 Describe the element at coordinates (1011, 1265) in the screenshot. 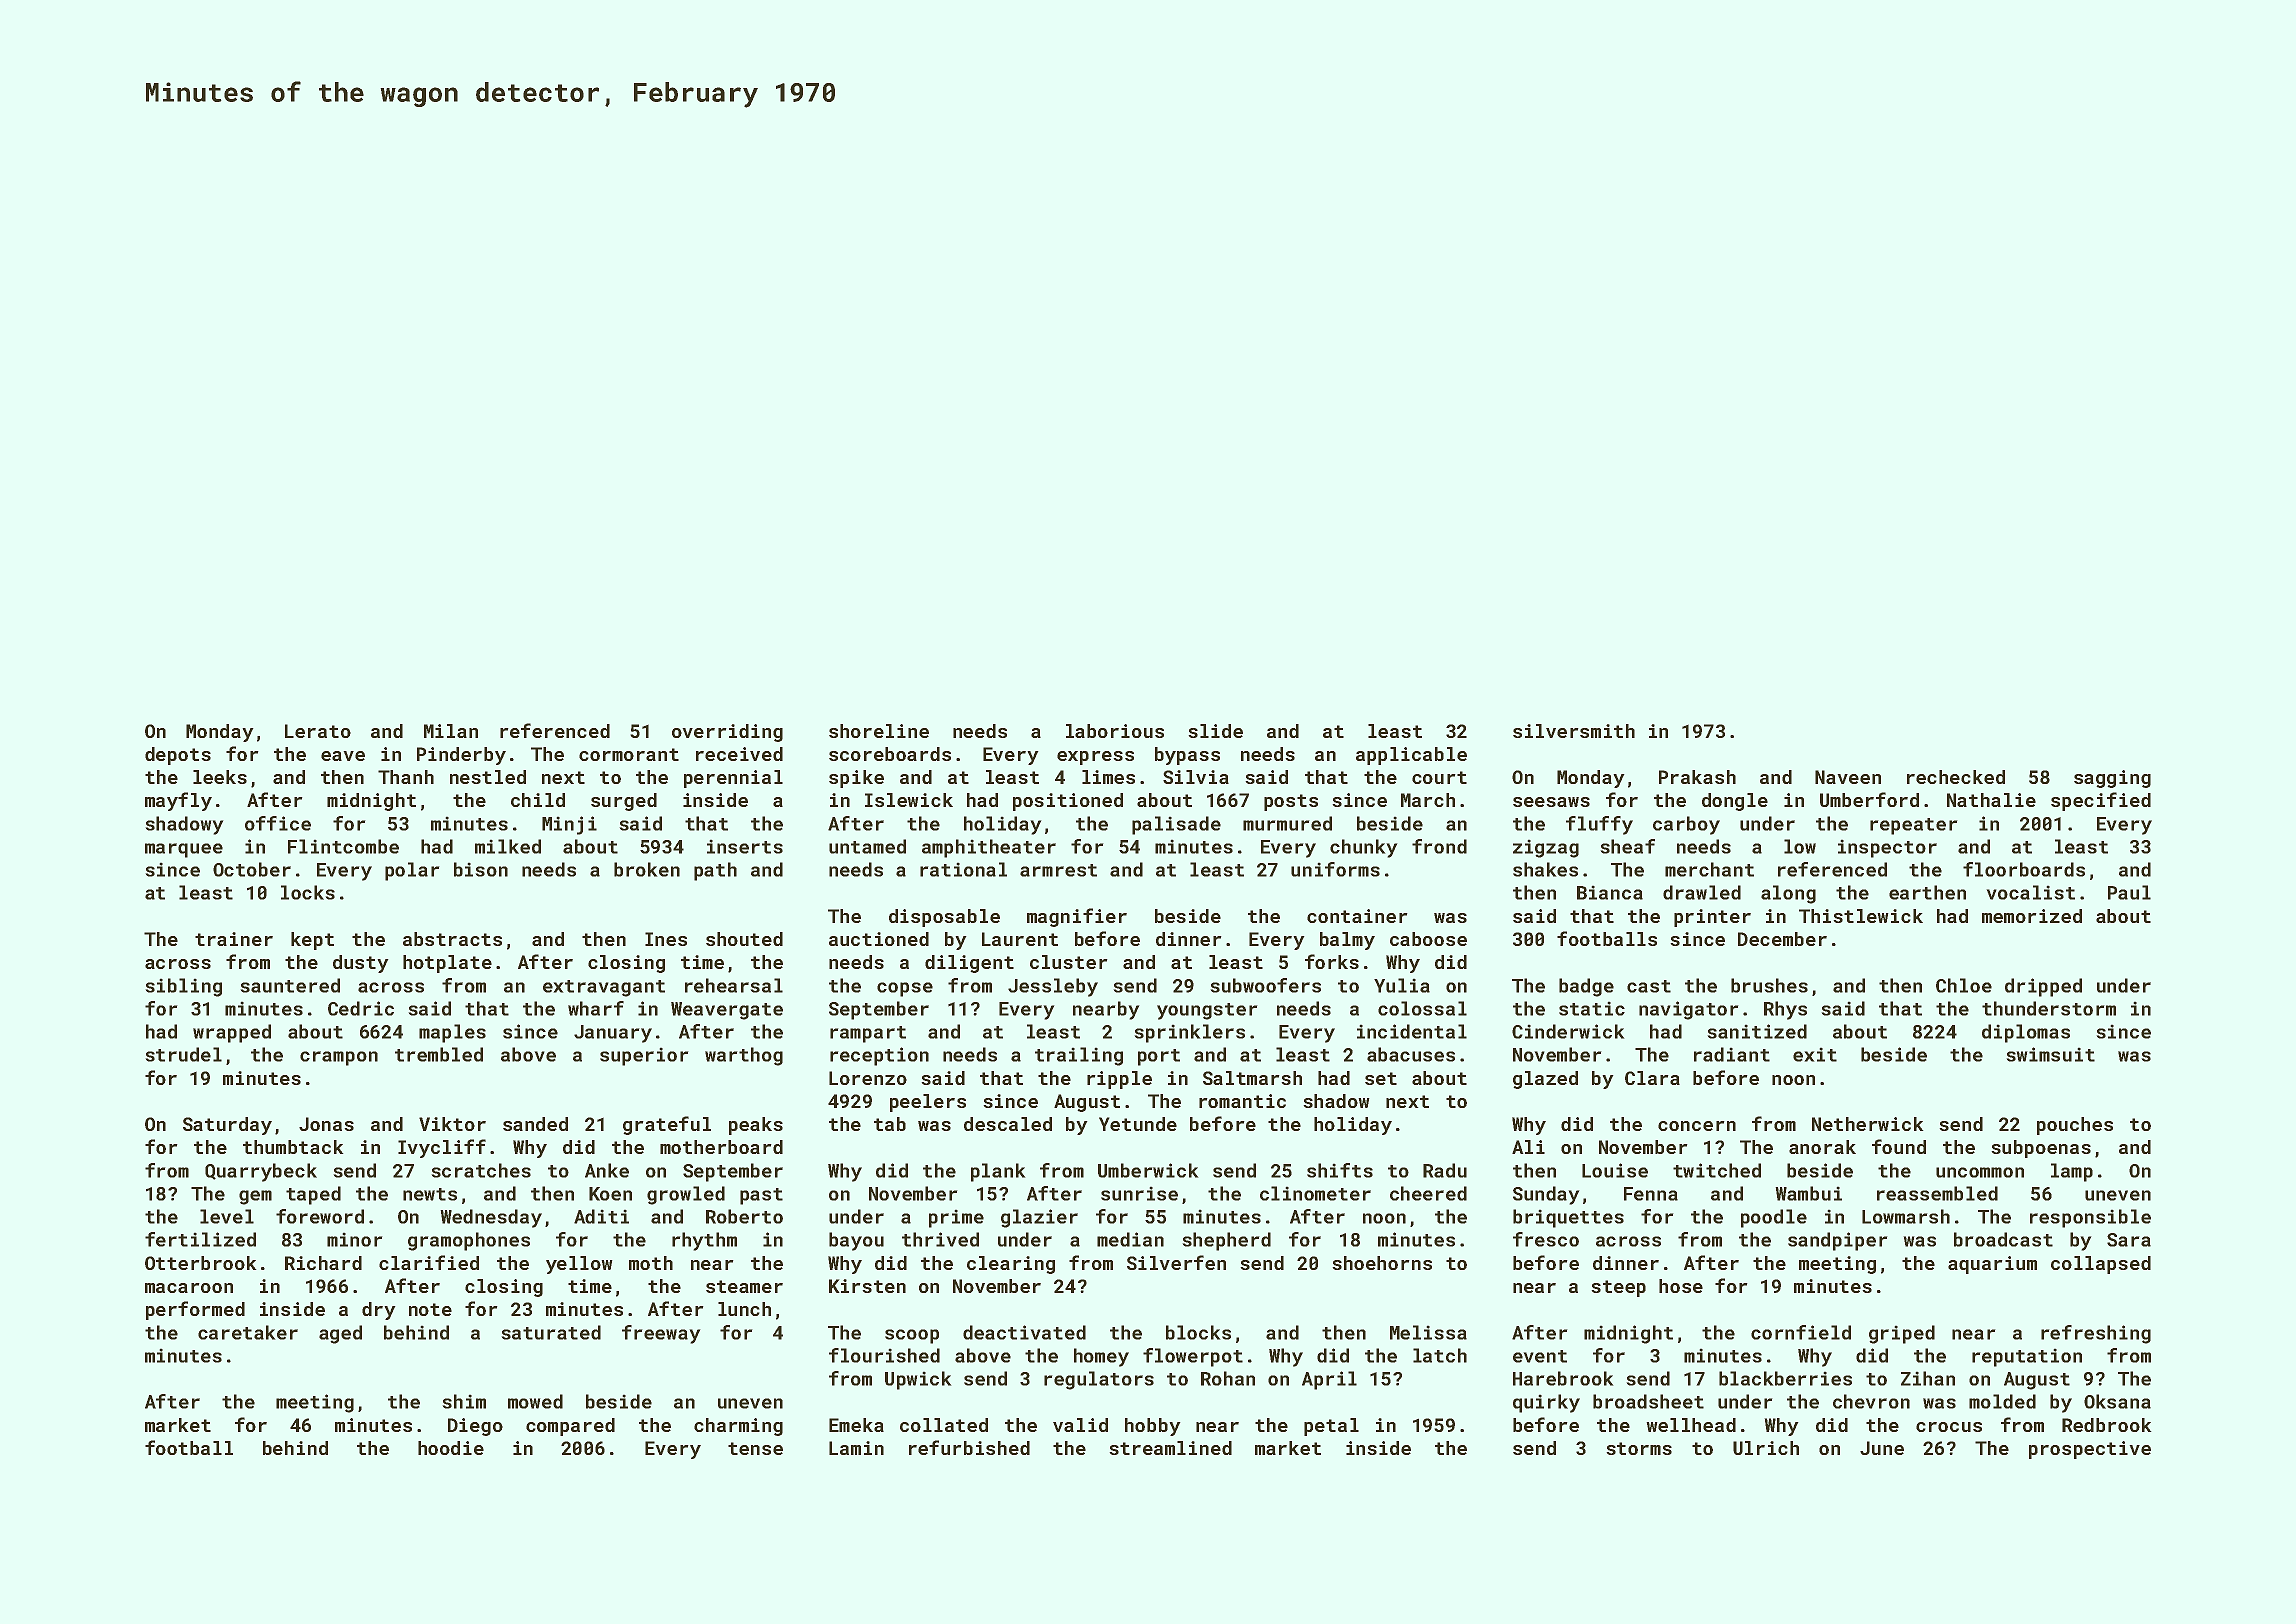

I see `clearing` at that location.
